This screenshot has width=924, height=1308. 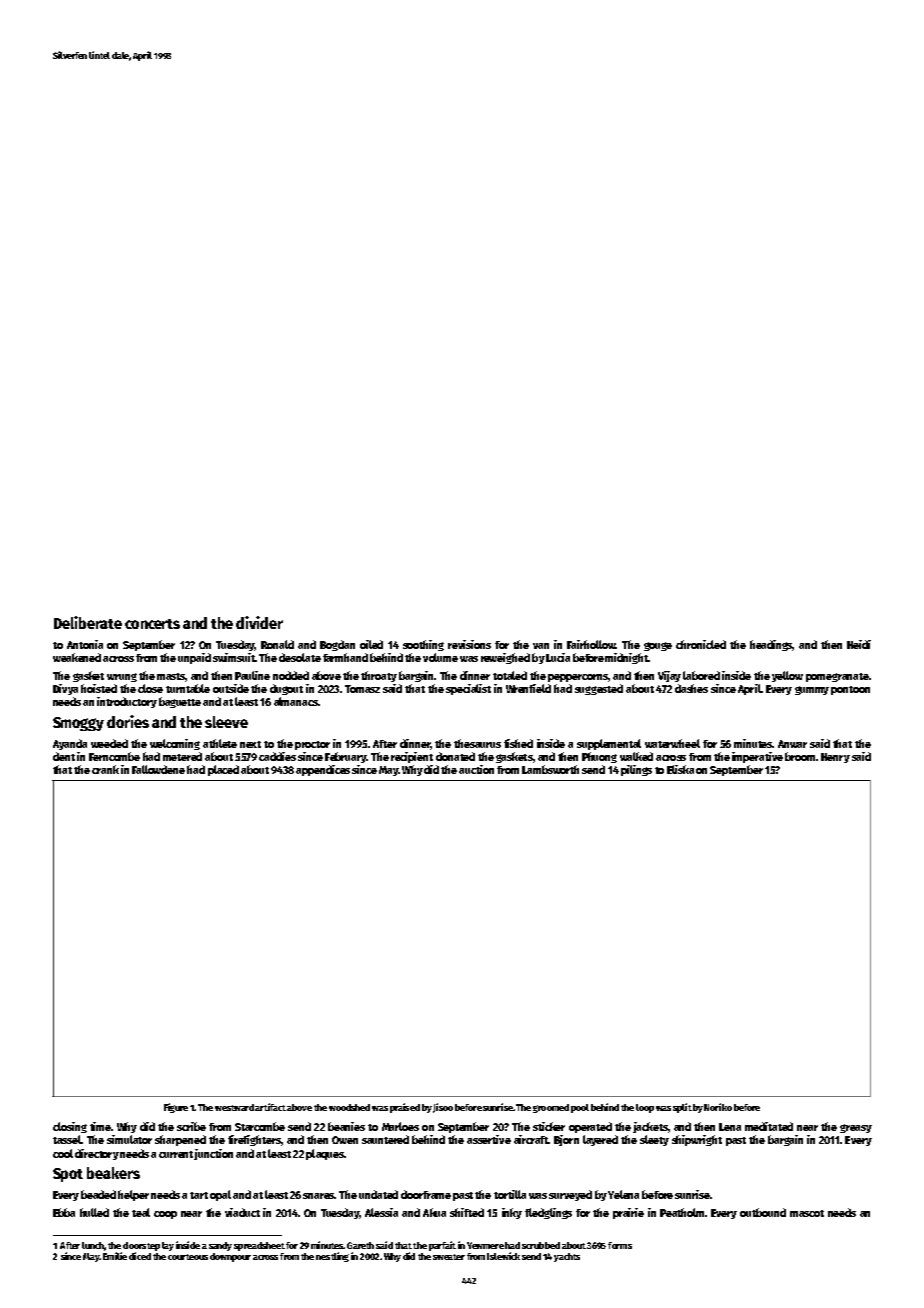 What do you see at coordinates (701, 644) in the screenshot?
I see `chronicled` at bounding box center [701, 644].
